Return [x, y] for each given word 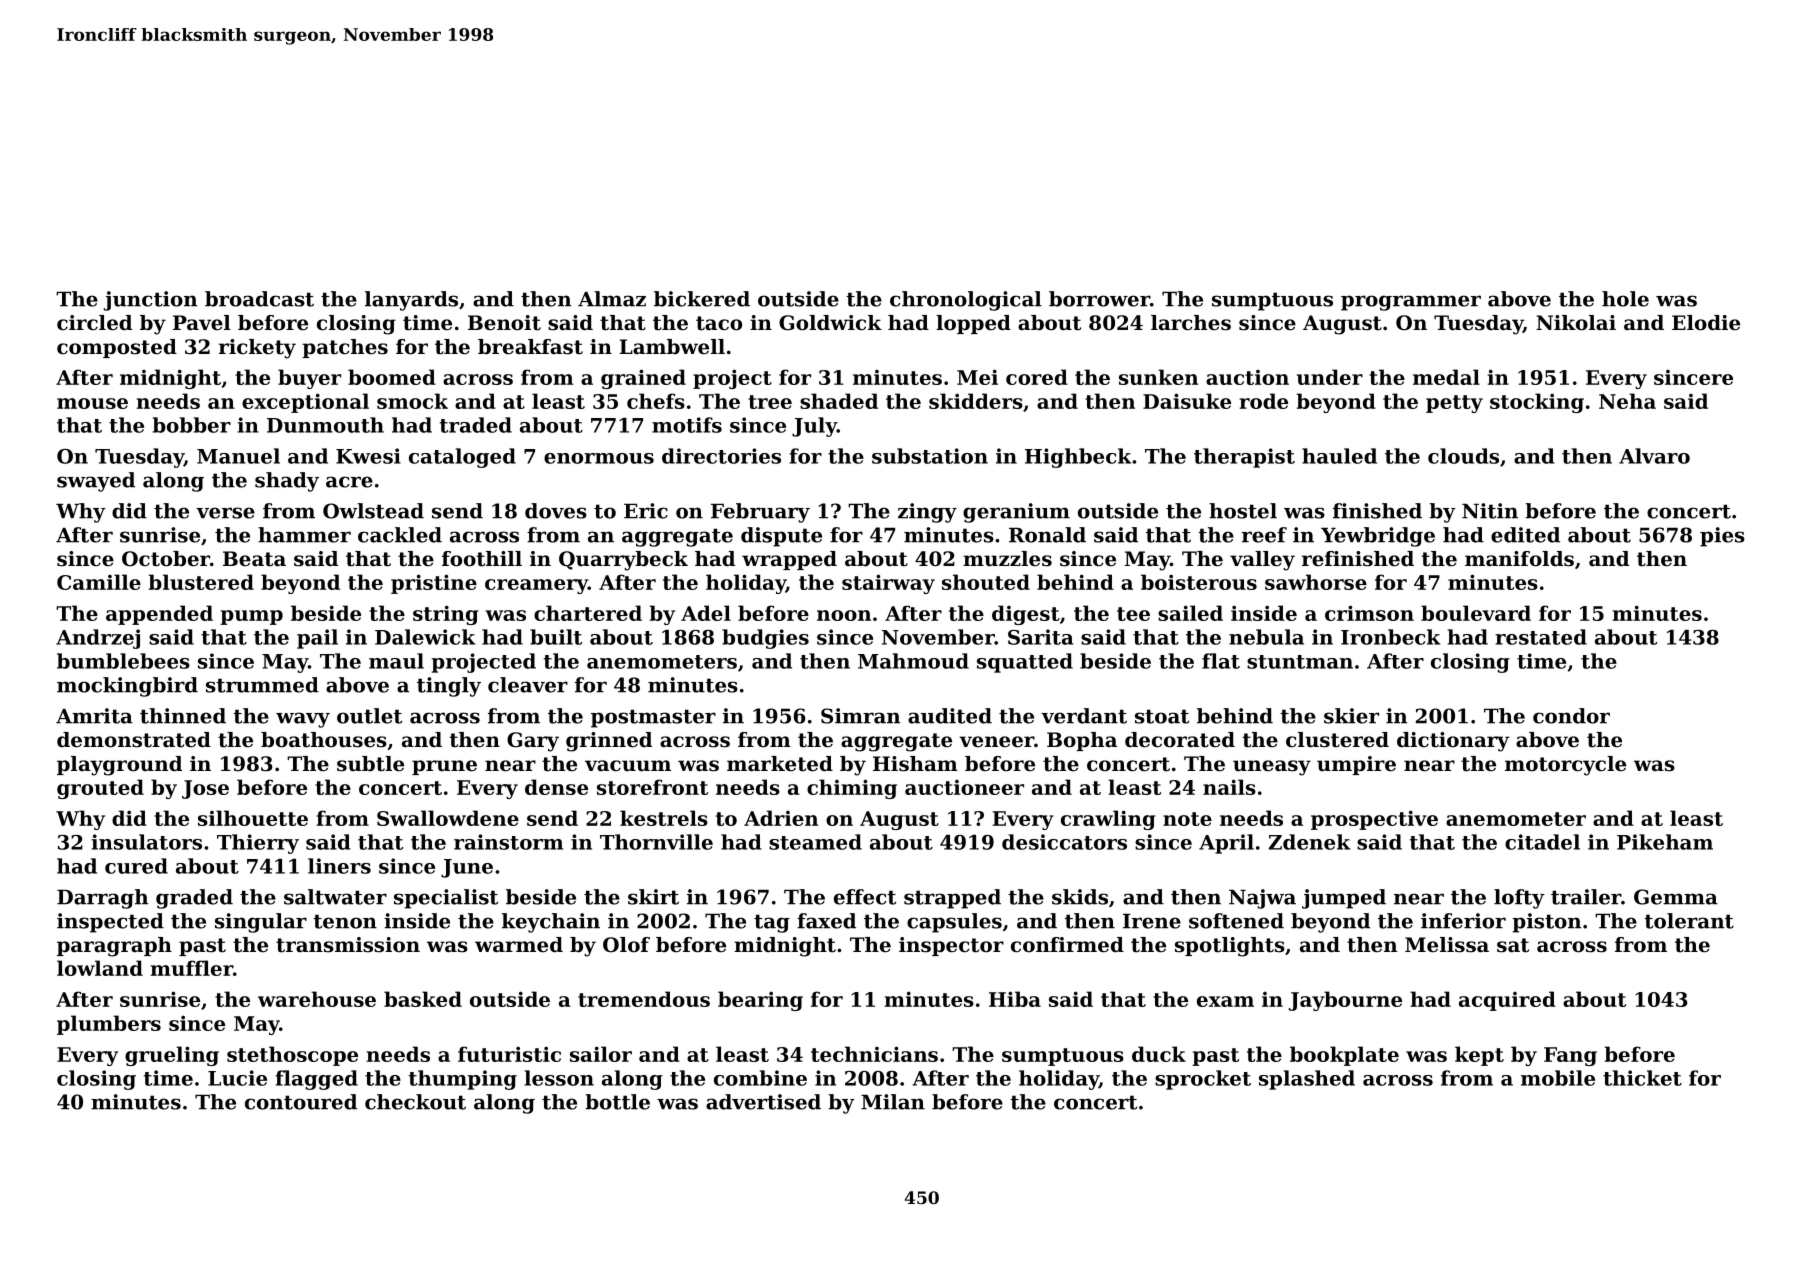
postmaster [653, 718]
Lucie [237, 1078]
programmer [1411, 303]
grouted [100, 789]
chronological [966, 301]
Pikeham [1665, 842]
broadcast [259, 299]
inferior [1463, 921]
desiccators [1064, 842]
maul [396, 661]
